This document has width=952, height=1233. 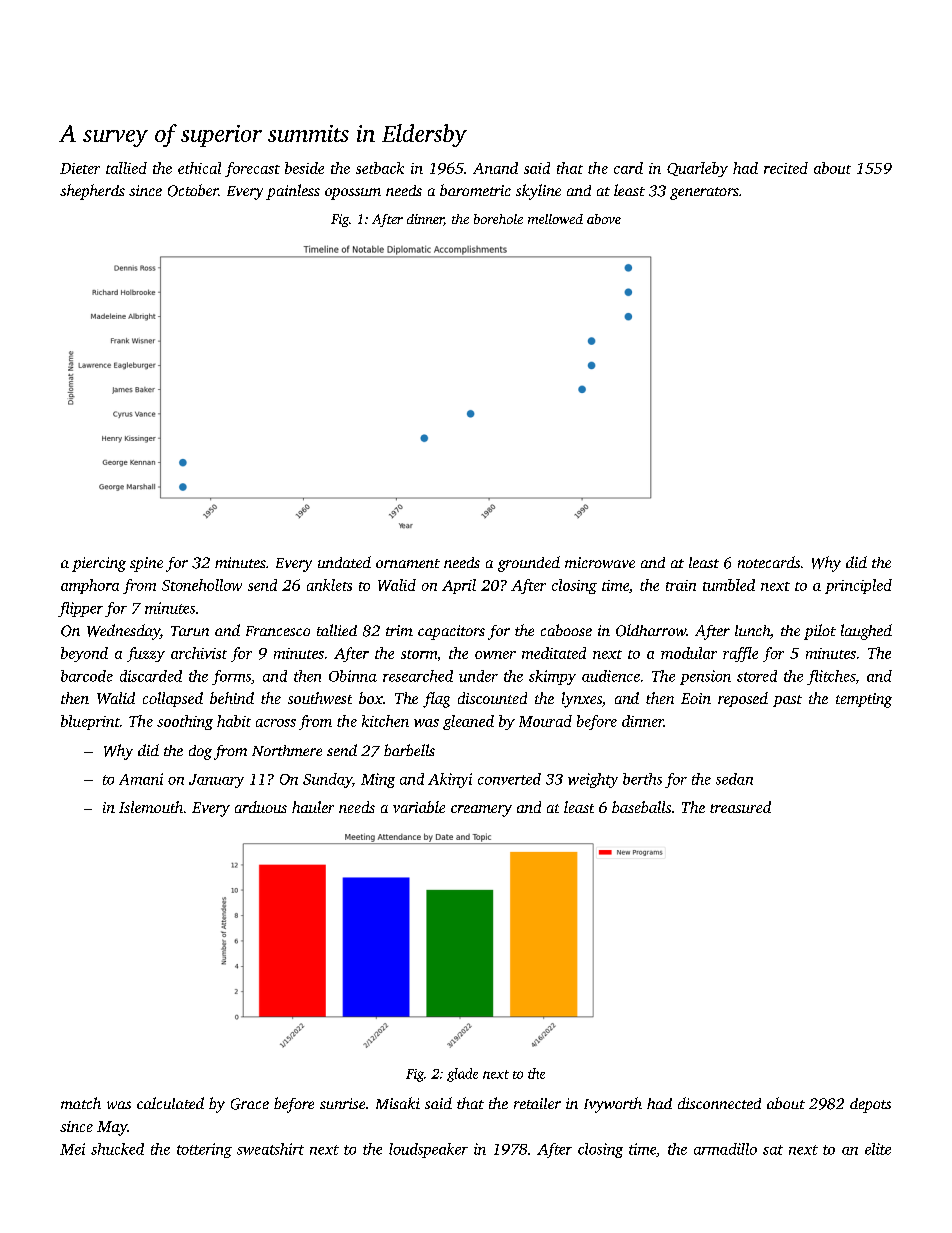 I want to click on Anand, so click(x=495, y=168).
